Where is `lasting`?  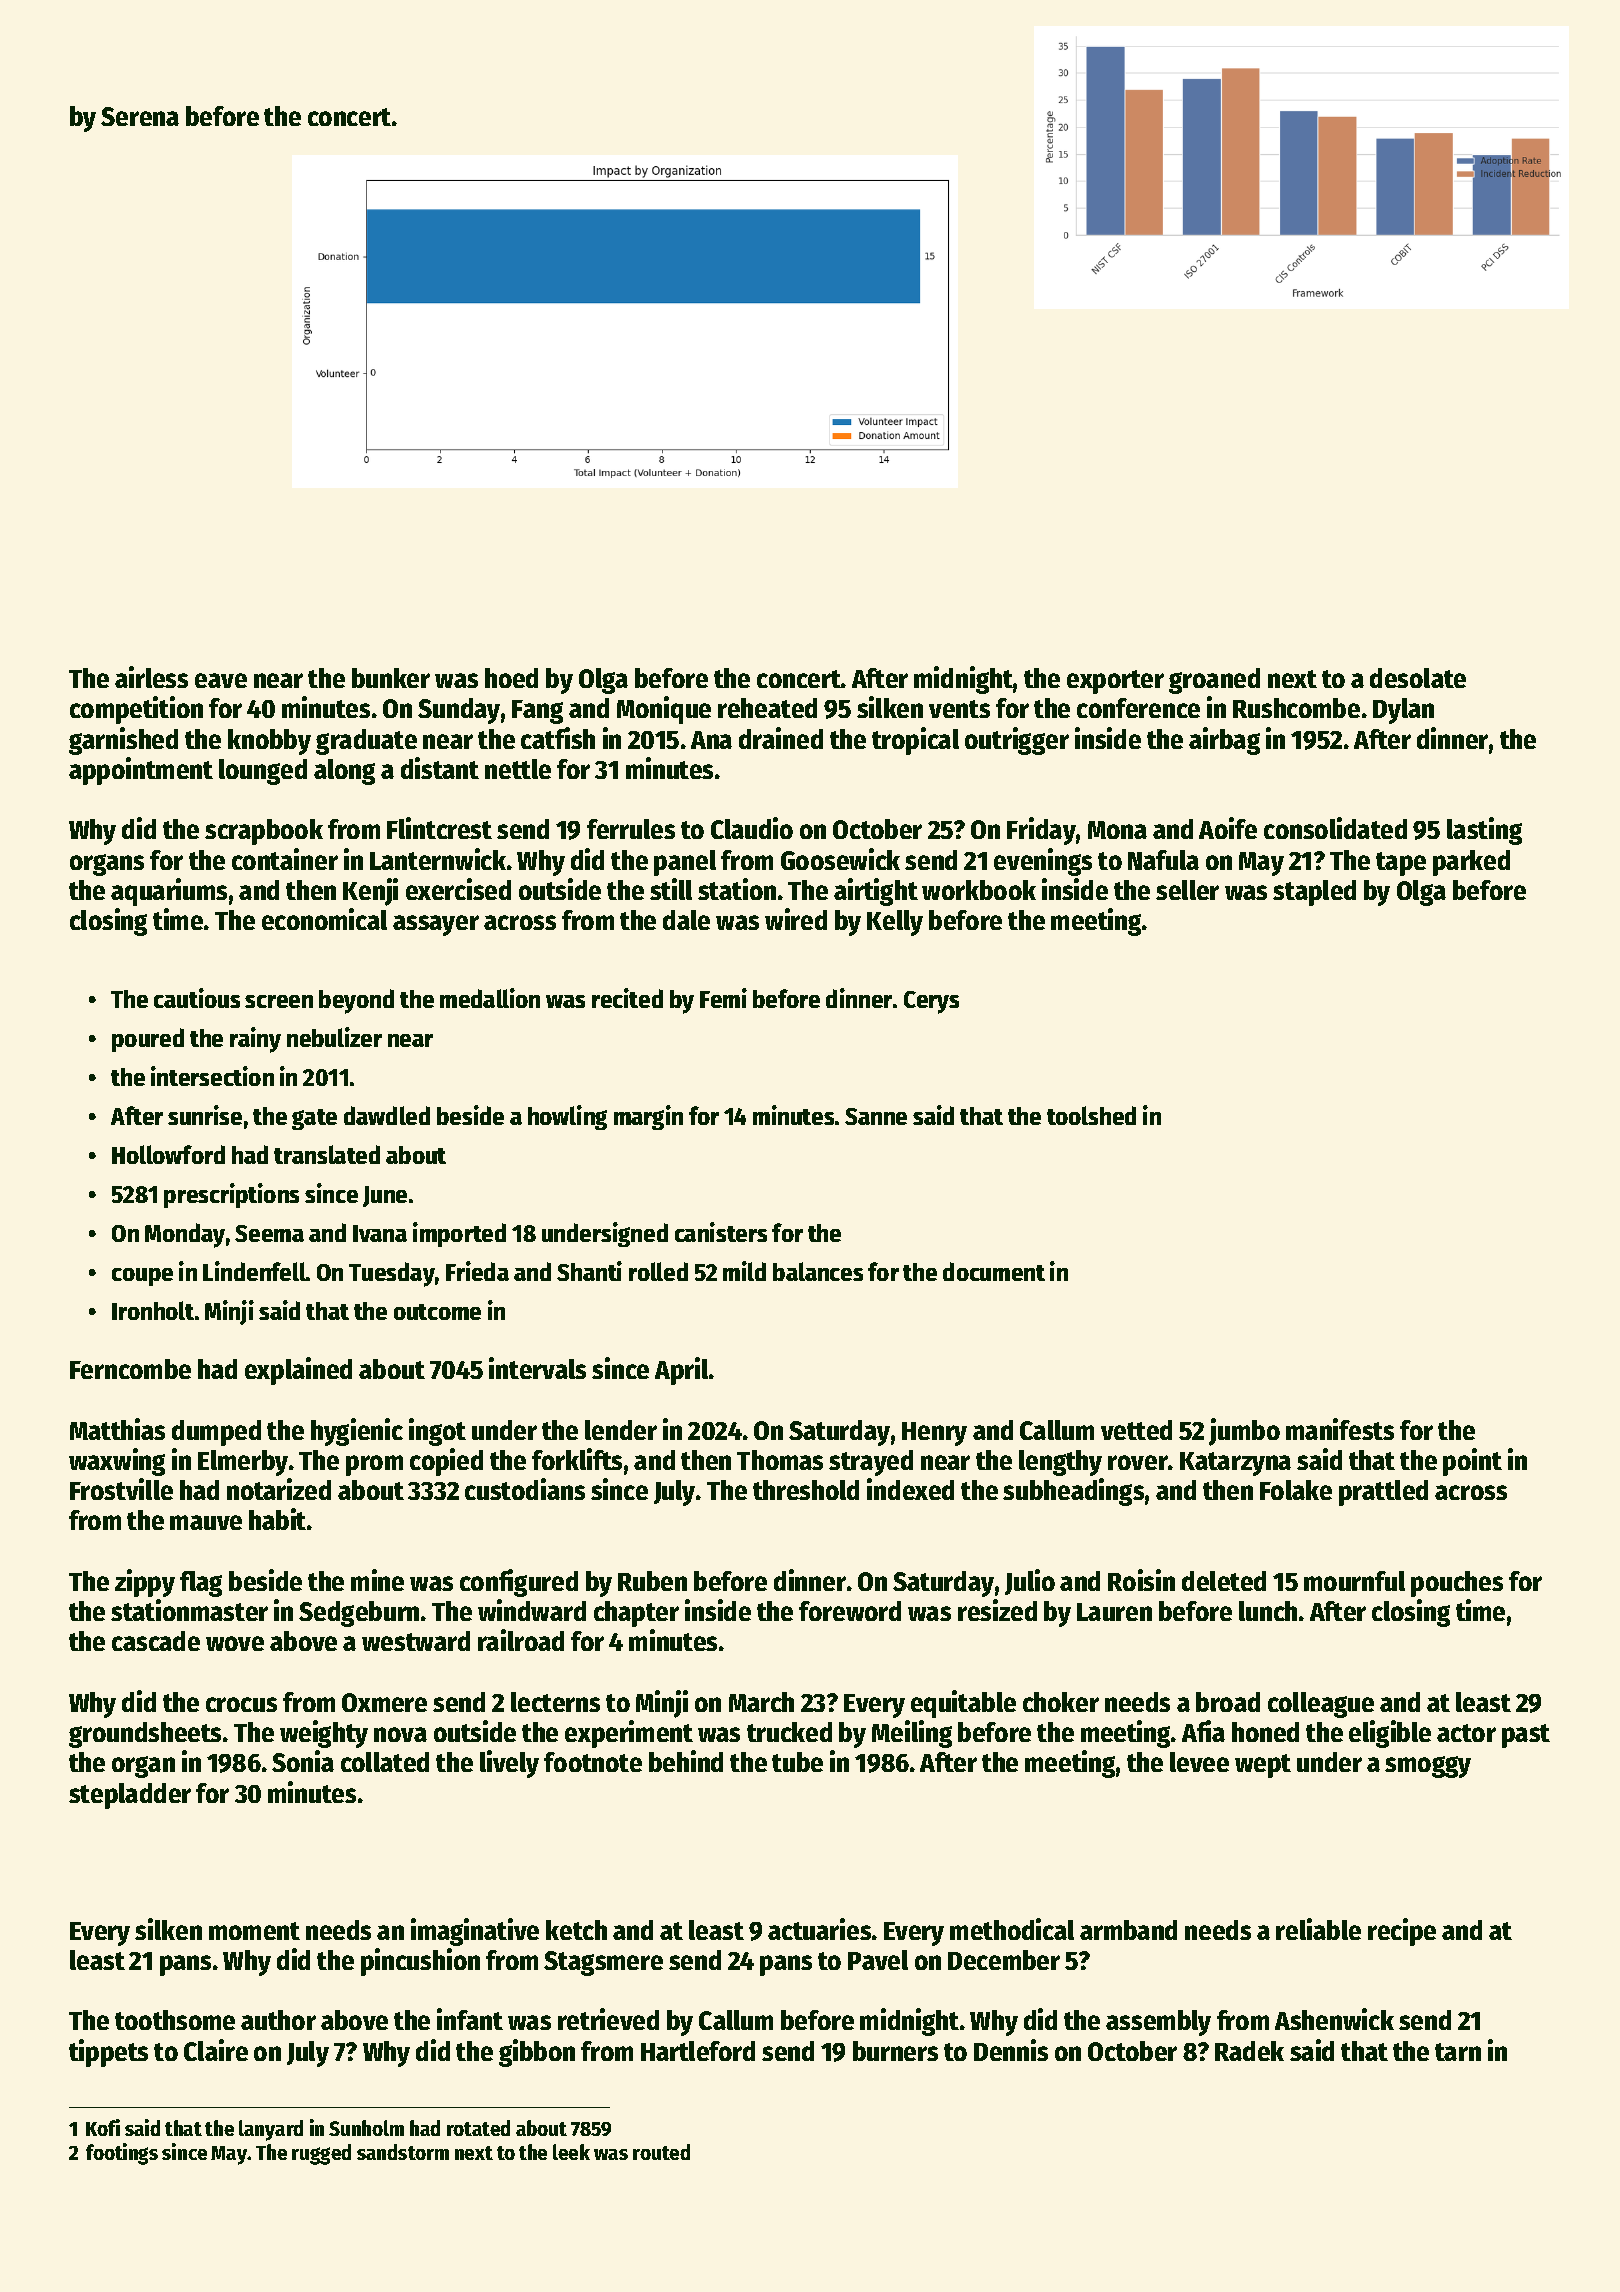 lasting is located at coordinates (1484, 831).
